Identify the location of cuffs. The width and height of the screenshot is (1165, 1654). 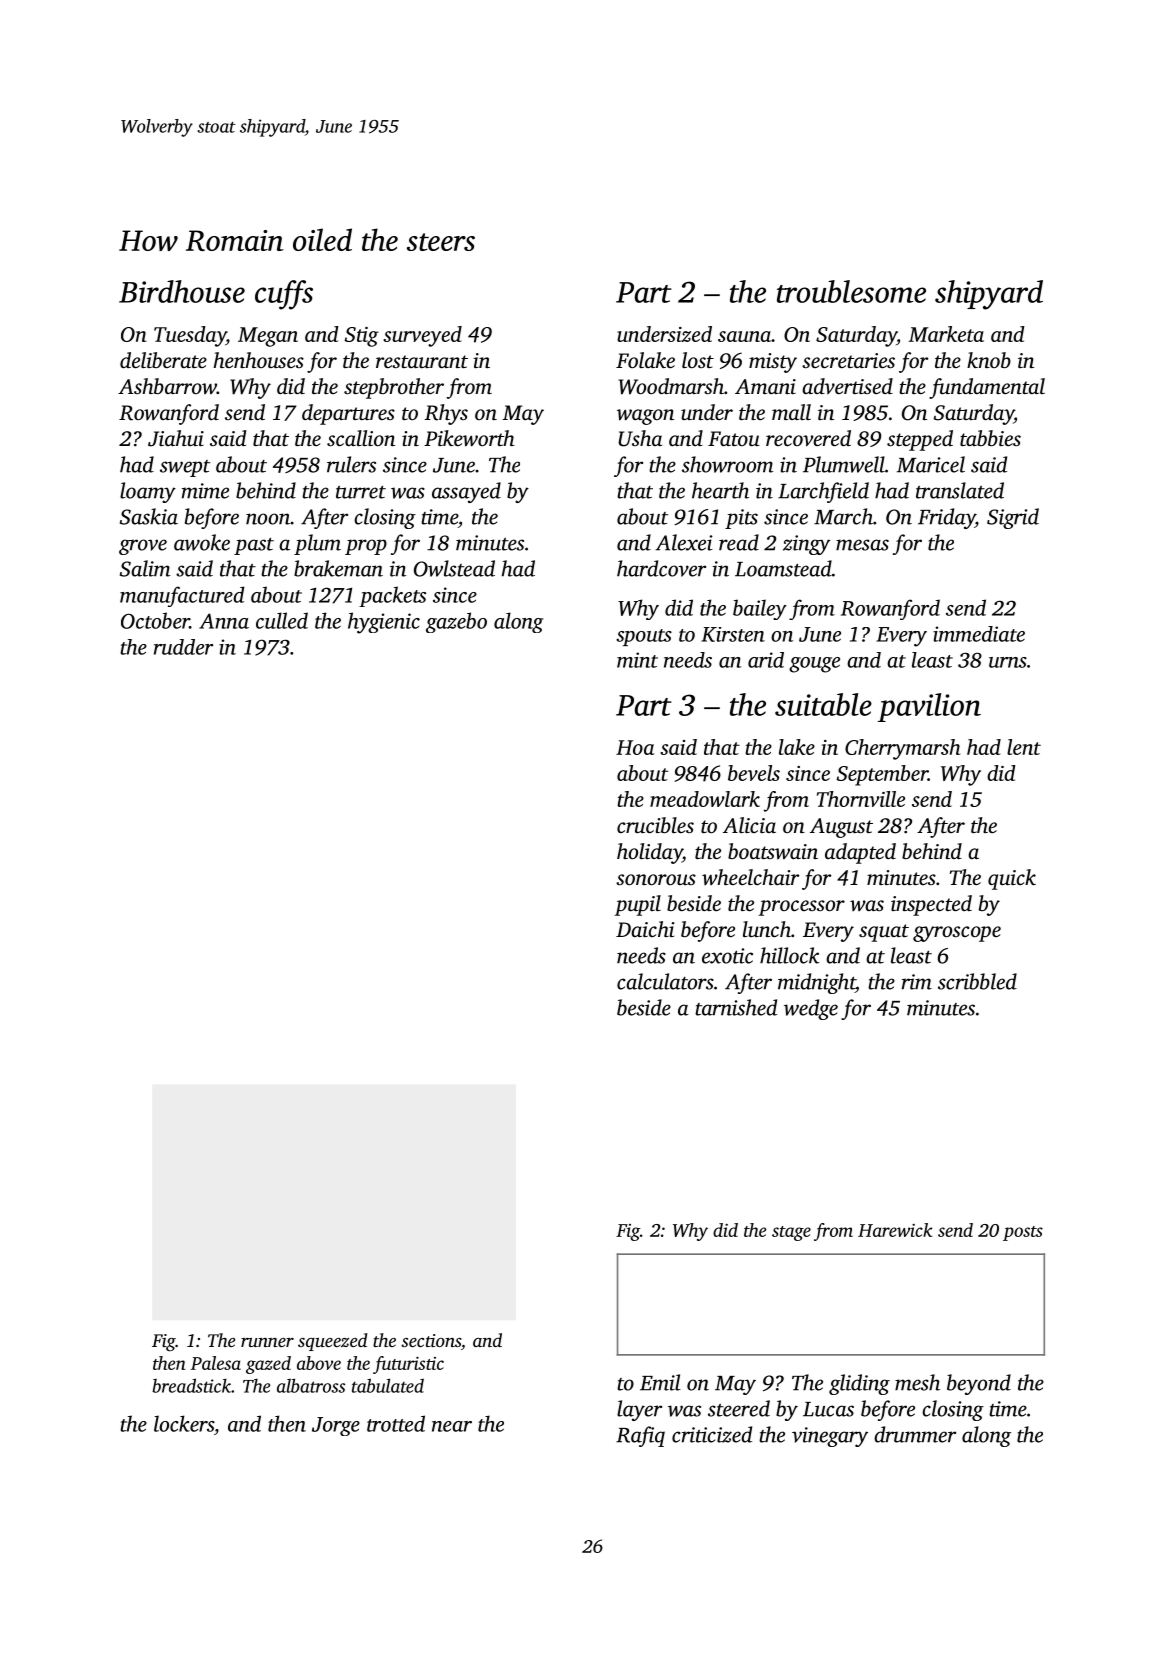
(284, 295).
